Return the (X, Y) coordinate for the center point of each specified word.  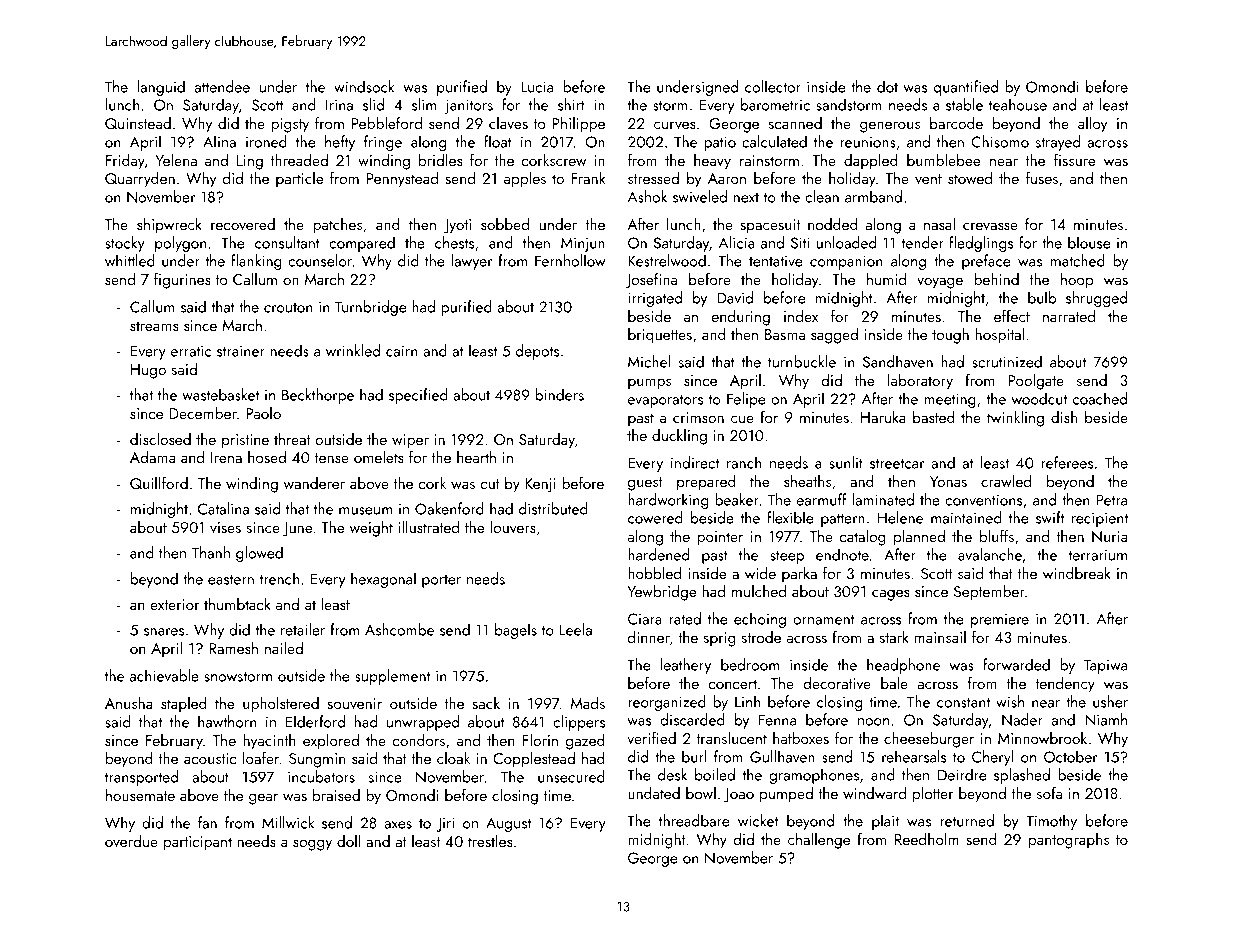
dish (1064, 417)
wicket (758, 820)
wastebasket (220, 394)
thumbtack (237, 604)
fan (207, 822)
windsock (364, 86)
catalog (863, 538)
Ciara (645, 619)
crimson (698, 417)
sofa (1049, 792)
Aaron (727, 178)
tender (923, 242)
